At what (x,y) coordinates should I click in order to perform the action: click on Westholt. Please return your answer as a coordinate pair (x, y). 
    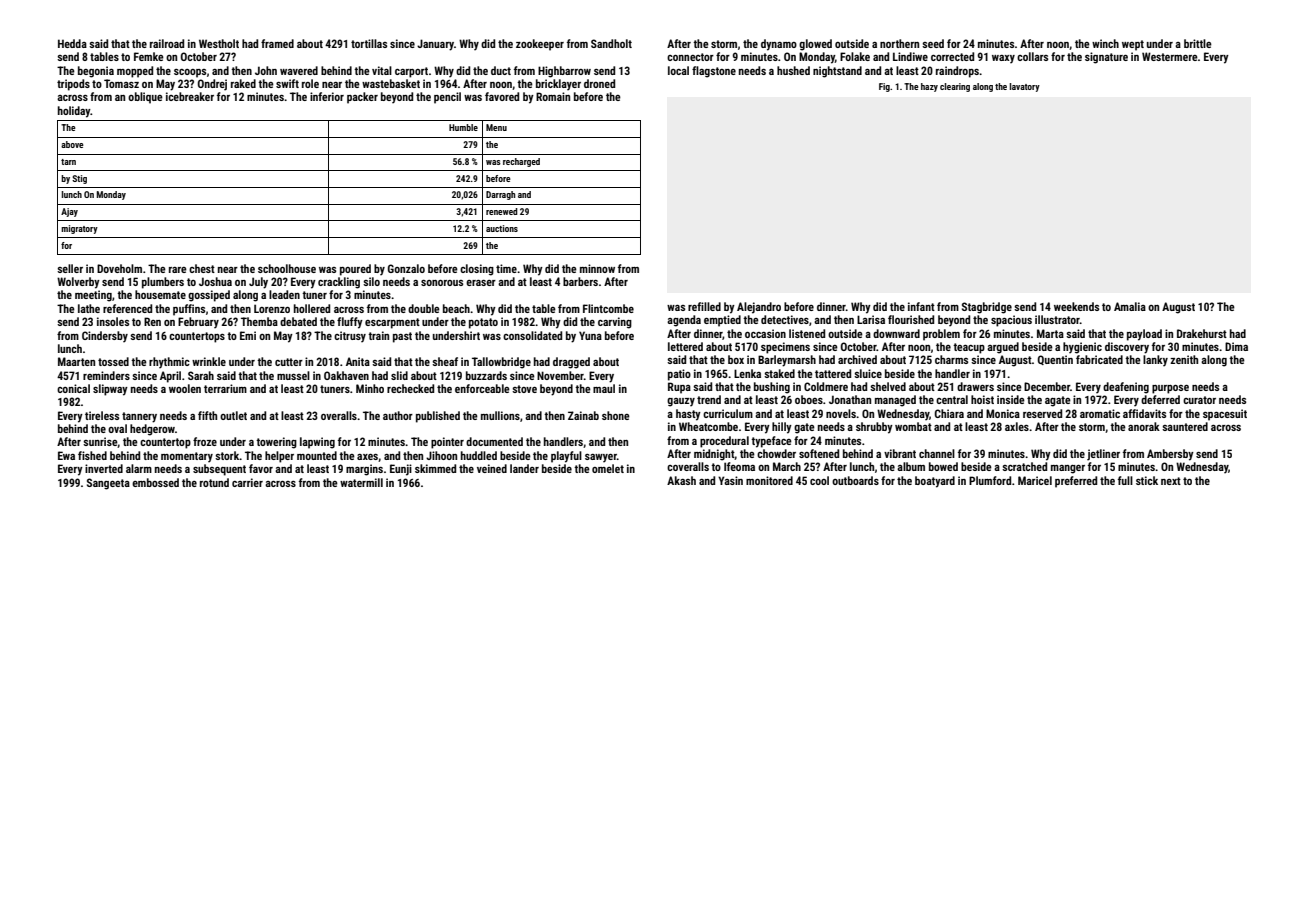
    Looking at the image, I should click on (219, 43).
